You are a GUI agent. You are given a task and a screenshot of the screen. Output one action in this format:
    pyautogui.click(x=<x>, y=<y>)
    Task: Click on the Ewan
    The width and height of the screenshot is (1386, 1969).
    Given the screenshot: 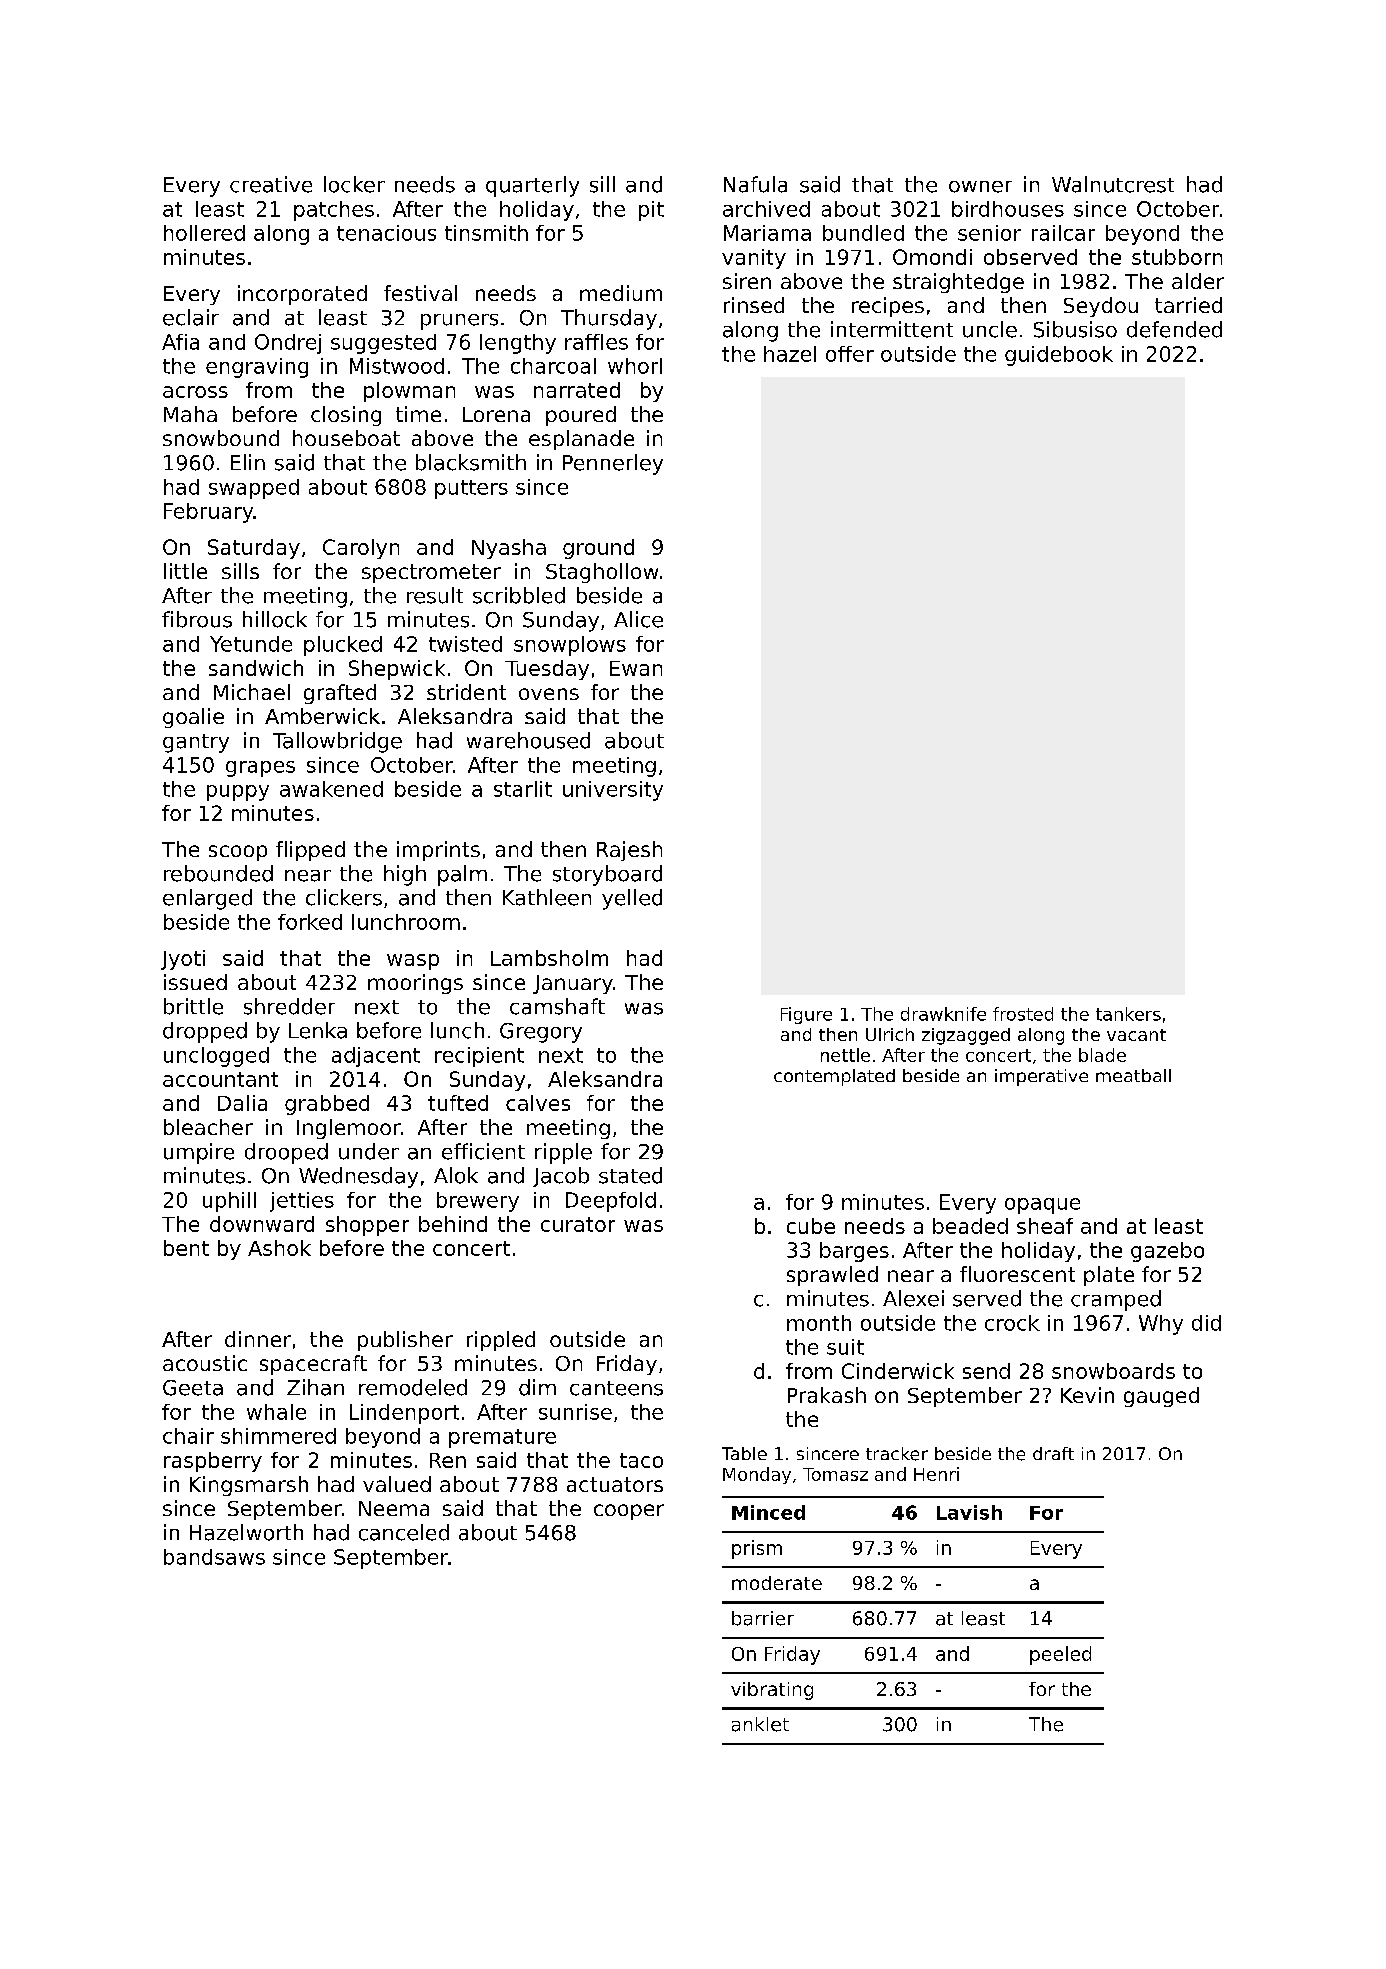 What is the action you would take?
    pyautogui.click(x=636, y=668)
